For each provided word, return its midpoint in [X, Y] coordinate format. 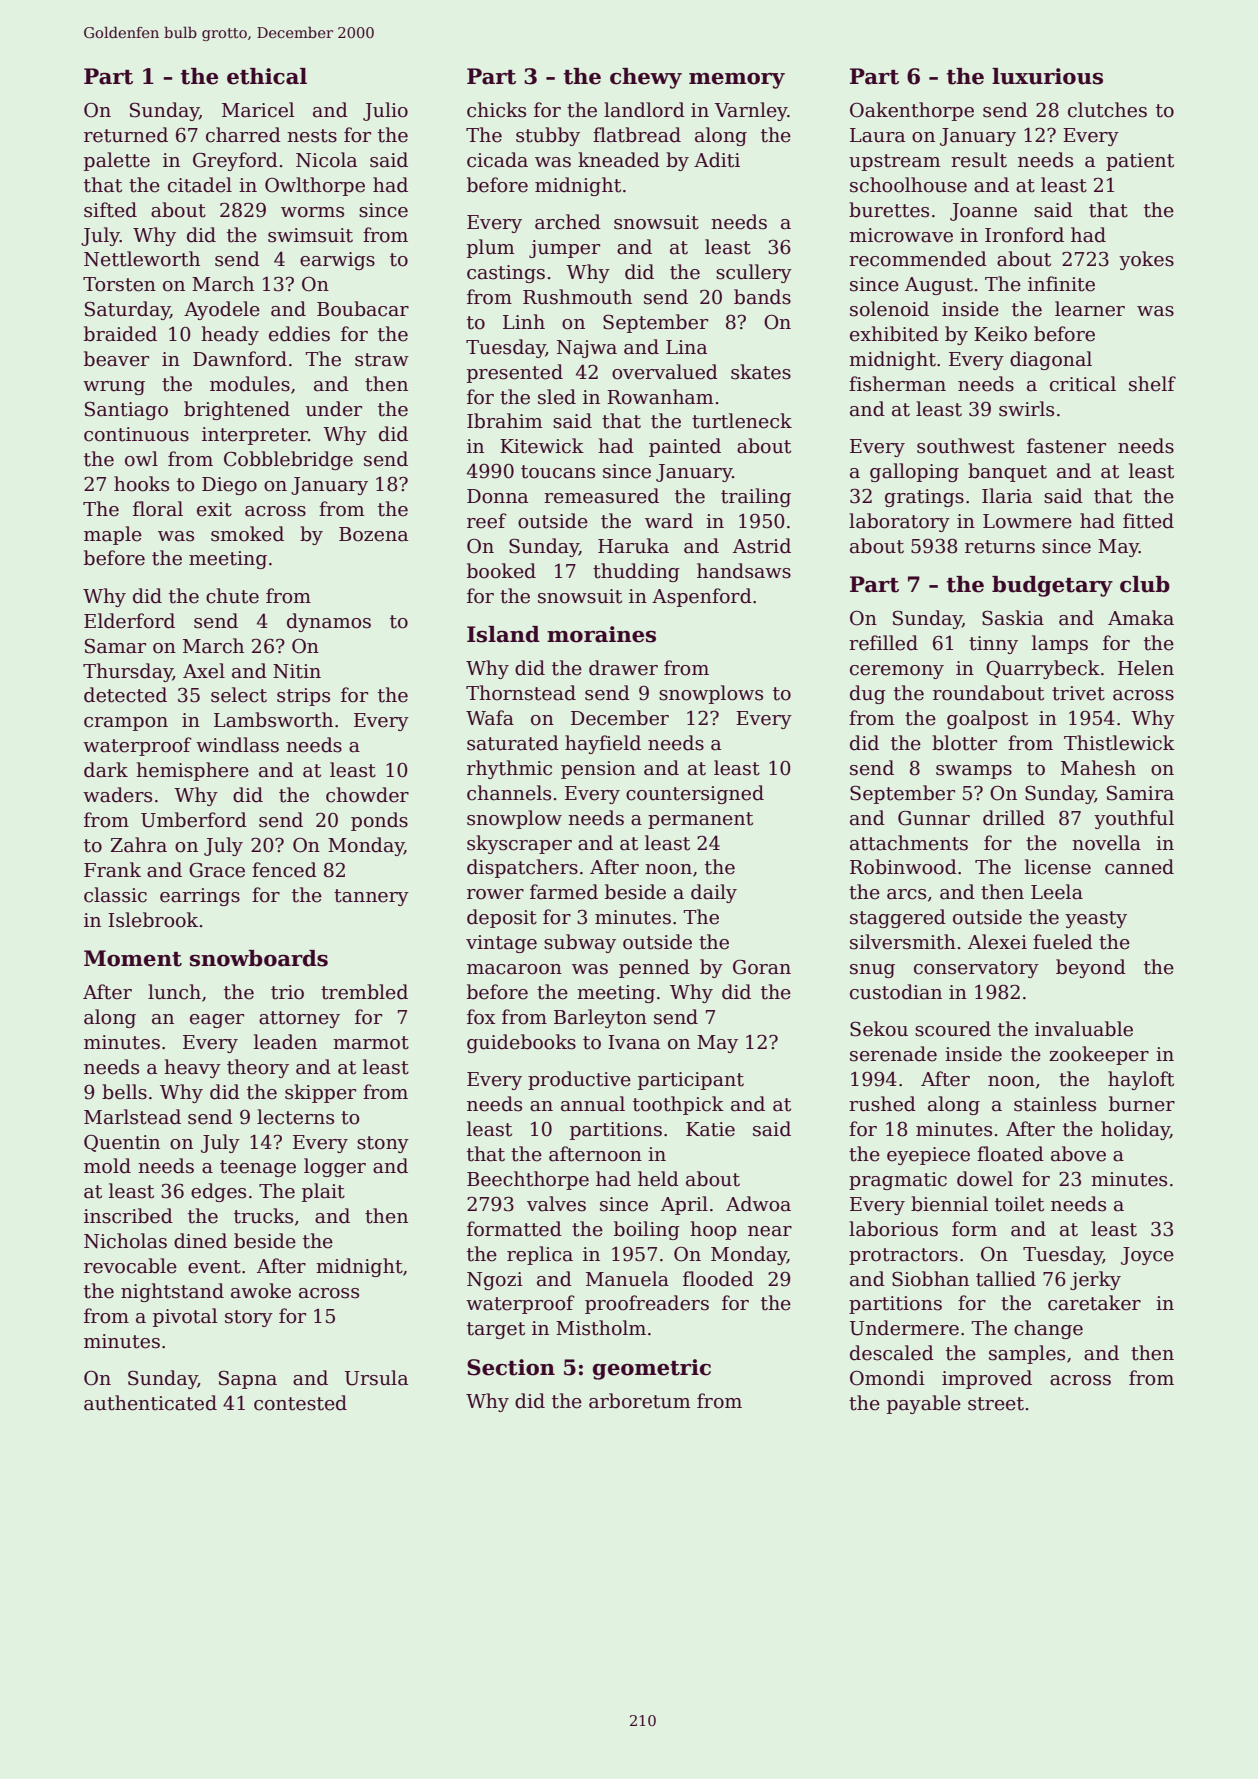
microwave [901, 235]
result [979, 160]
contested [300, 1403]
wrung [114, 388]
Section [511, 1367]
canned [1139, 867]
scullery [754, 273]
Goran [762, 967]
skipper [320, 1093]
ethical [267, 76]
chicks [496, 110]
